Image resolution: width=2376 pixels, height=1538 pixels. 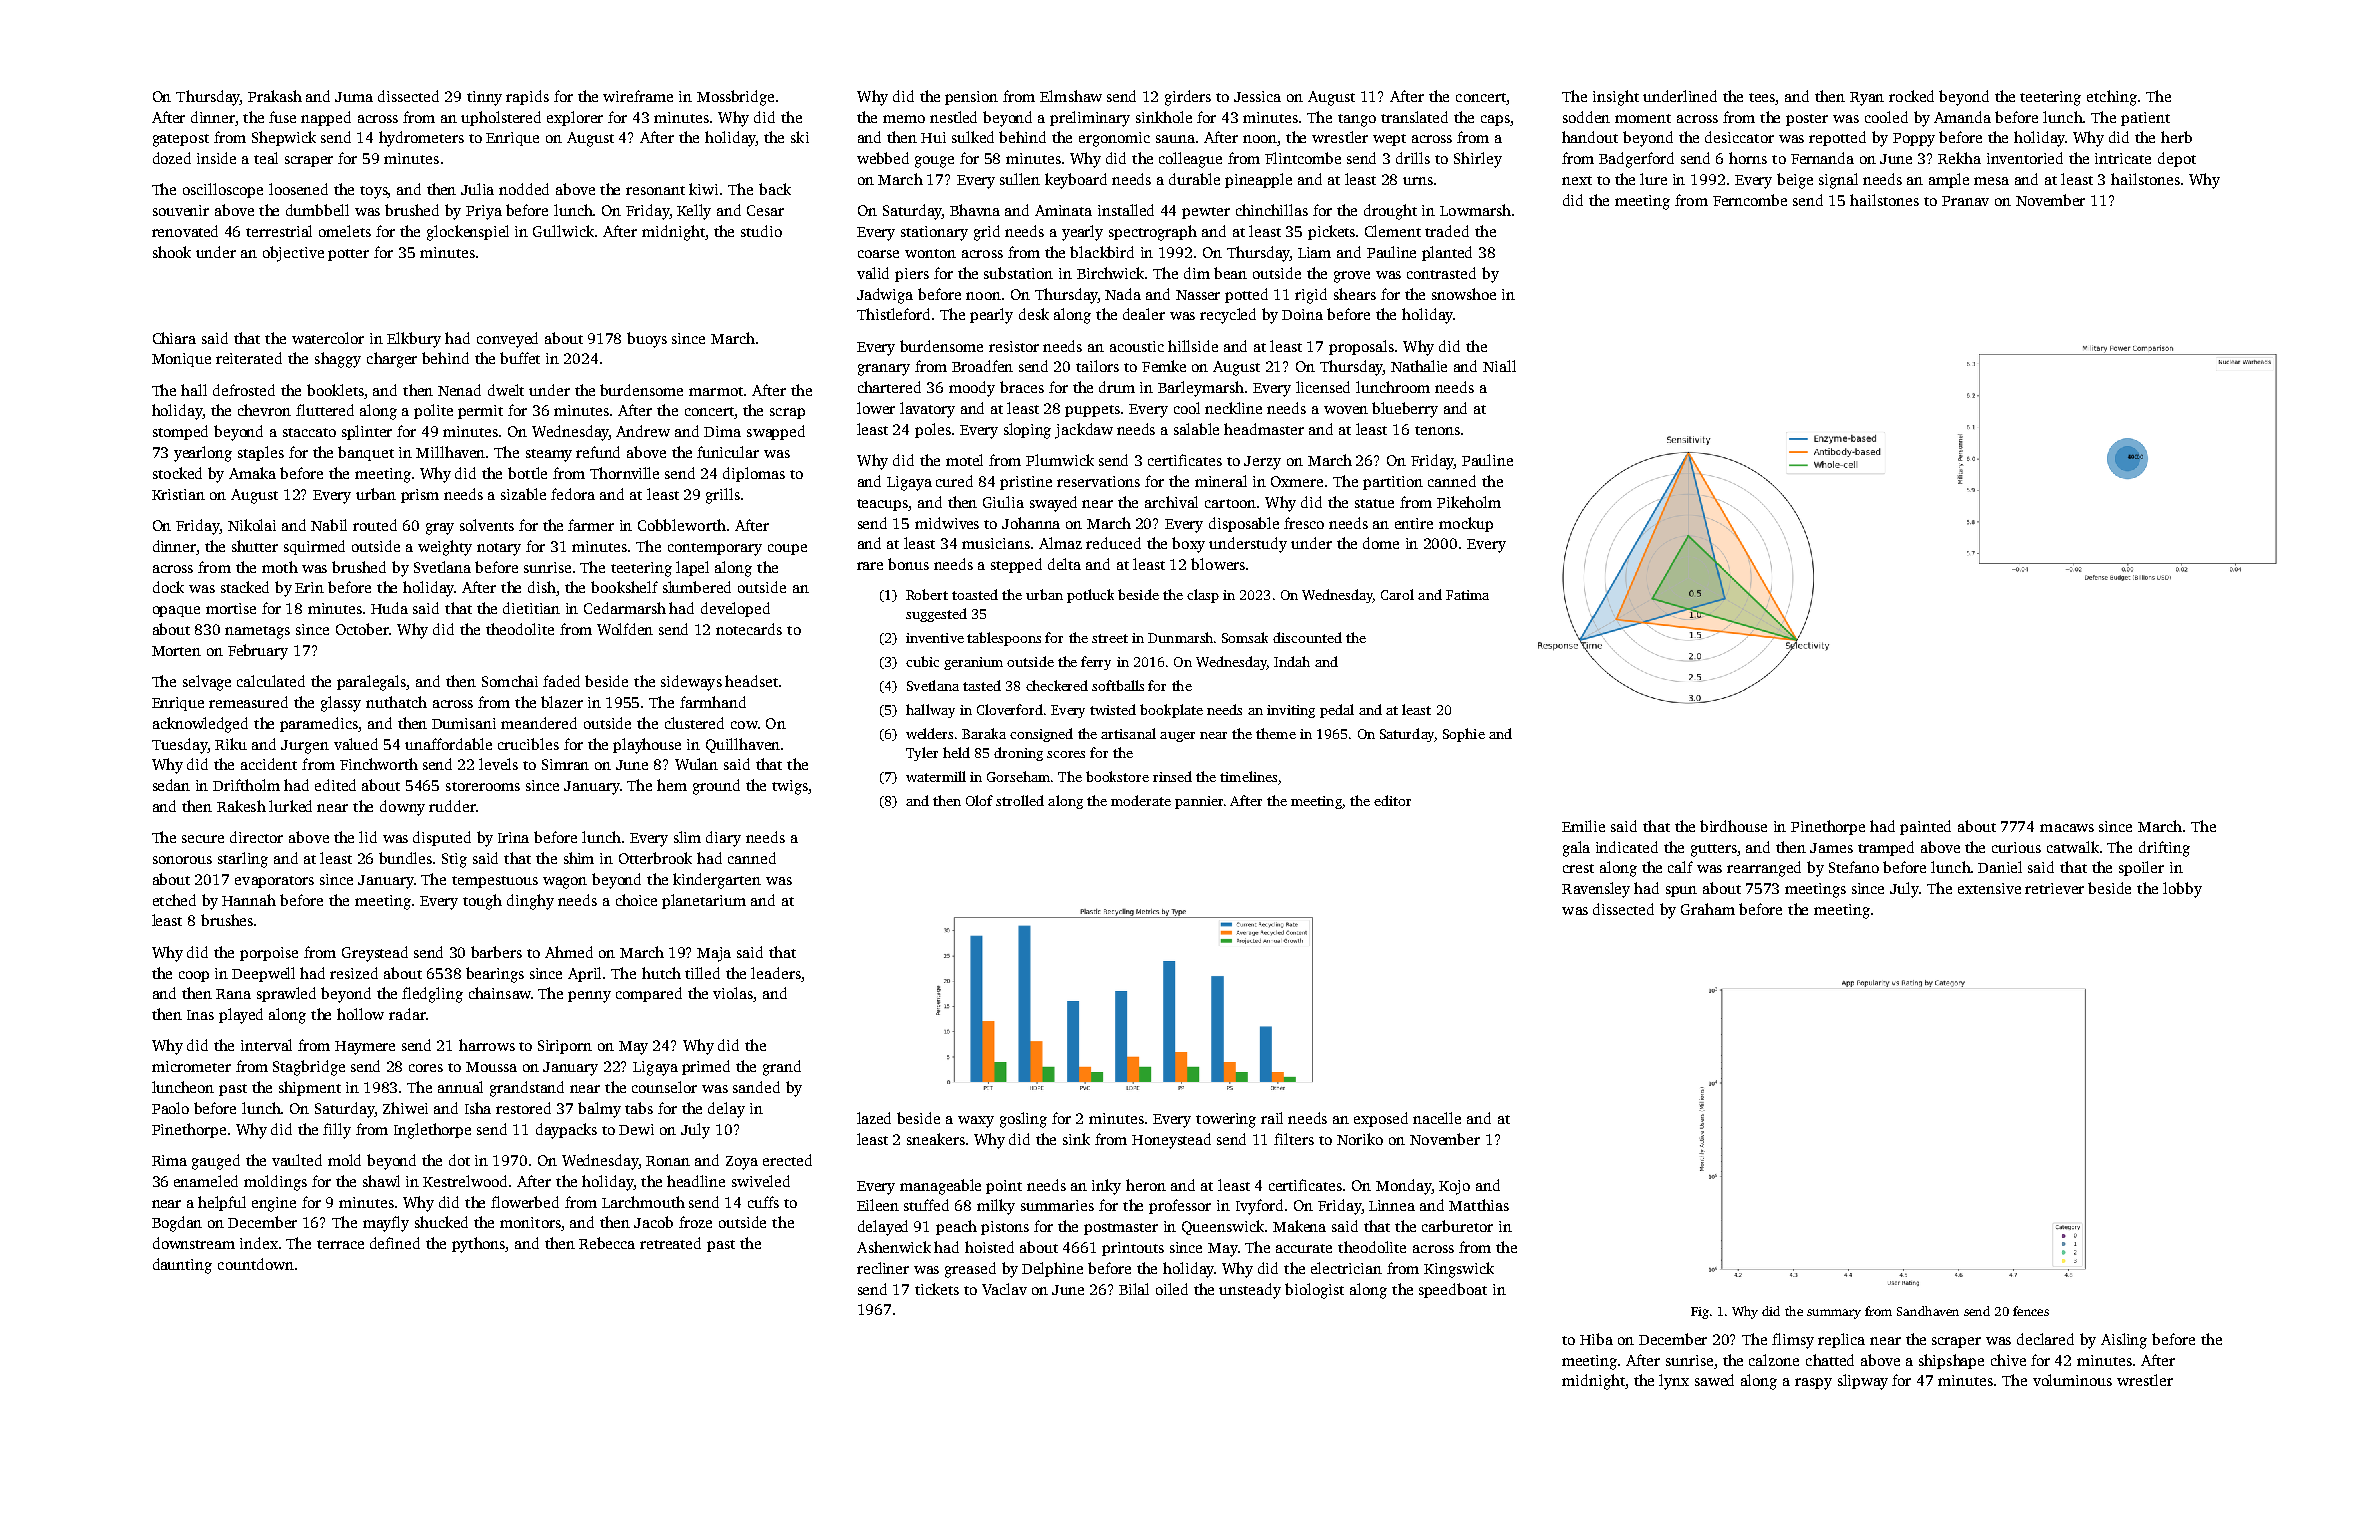 What do you see at coordinates (940, 1187) in the document?
I see `manageable` at bounding box center [940, 1187].
